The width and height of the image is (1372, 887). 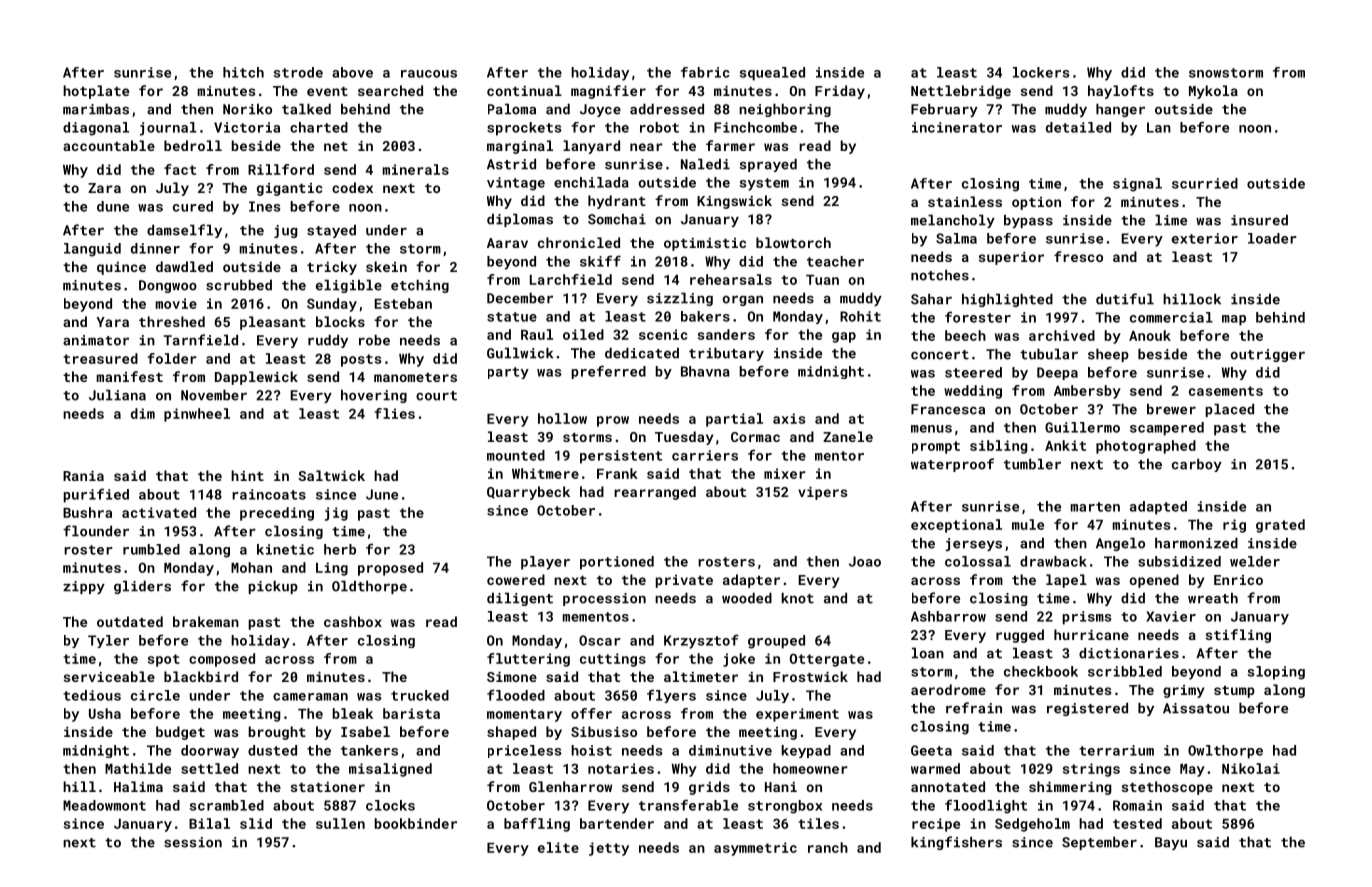 What do you see at coordinates (583, 334) in the image?
I see `oiled` at bounding box center [583, 334].
